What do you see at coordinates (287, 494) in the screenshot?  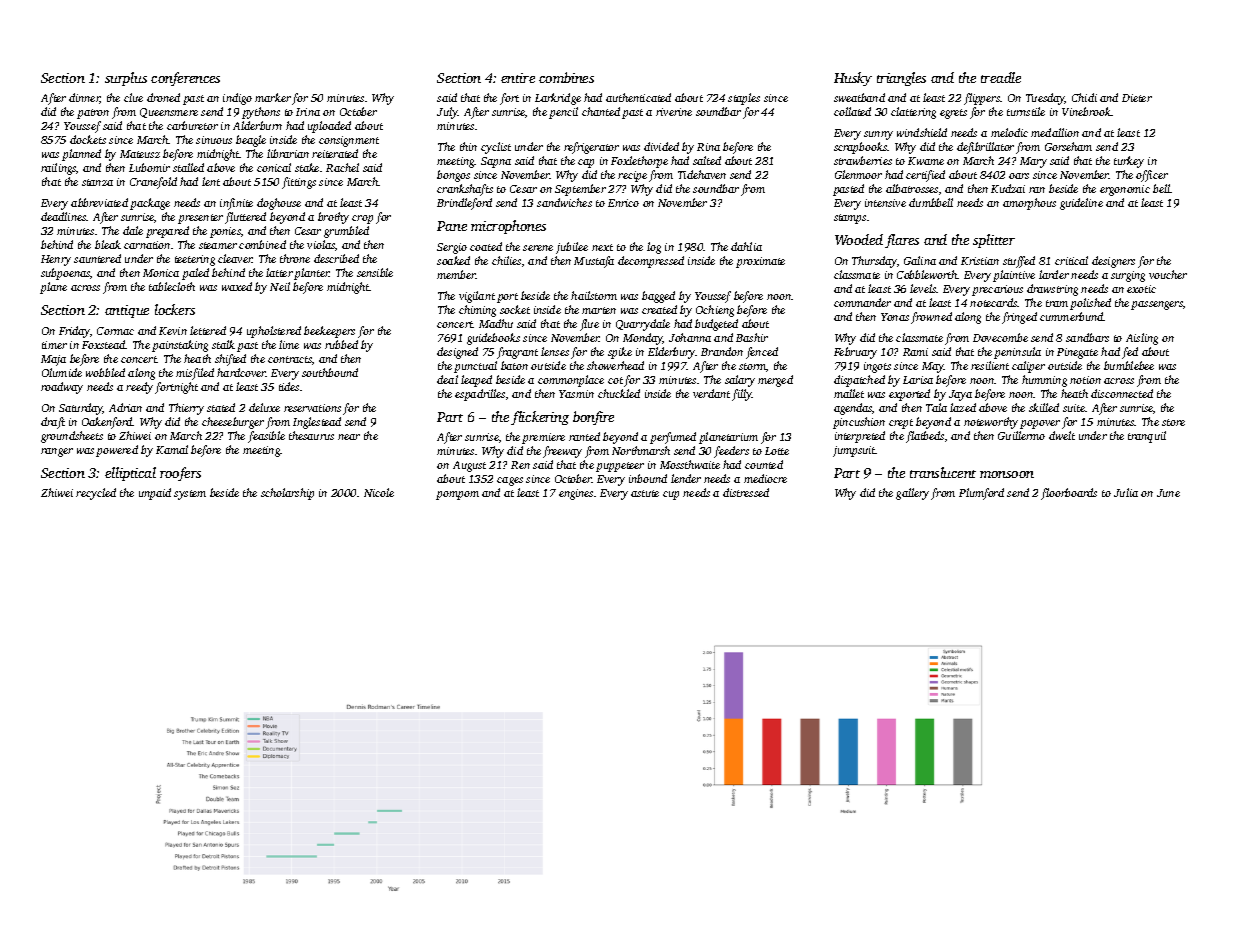 I see `scholarship` at bounding box center [287, 494].
